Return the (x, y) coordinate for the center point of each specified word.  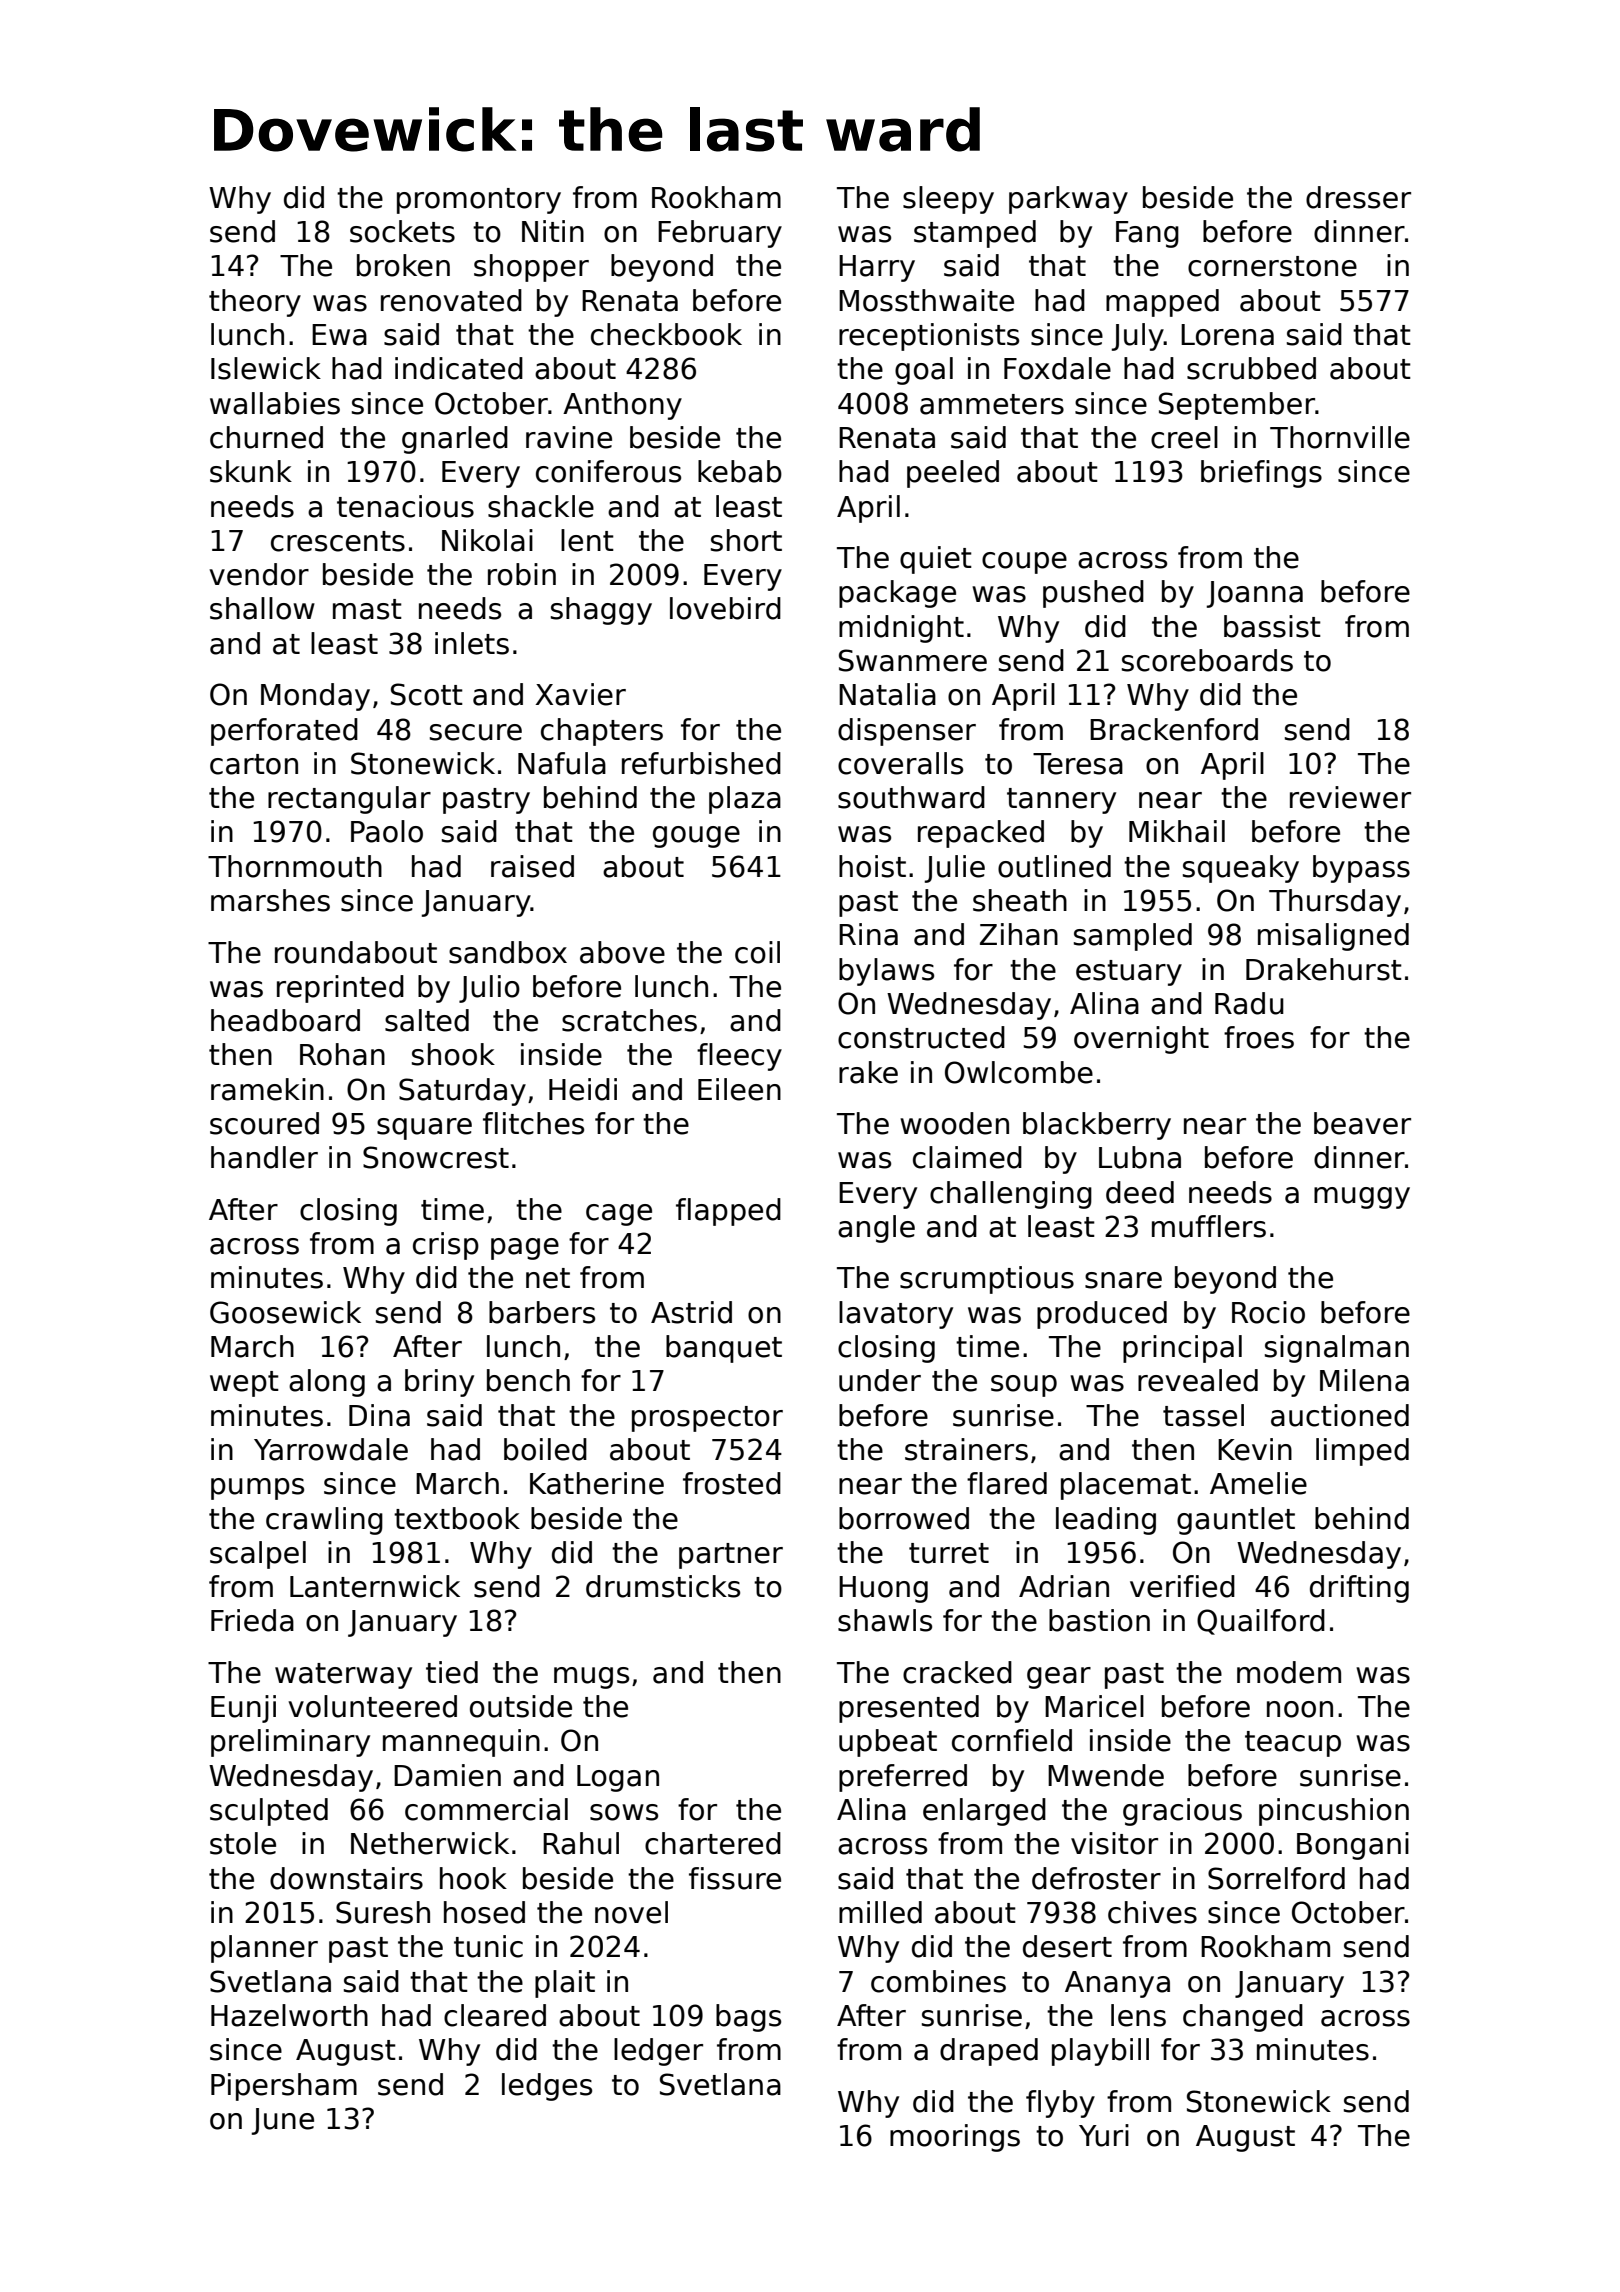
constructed (921, 1037)
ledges (547, 2087)
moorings (955, 2138)
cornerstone (1272, 266)
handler (264, 1157)
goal (924, 371)
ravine (569, 437)
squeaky (1241, 869)
